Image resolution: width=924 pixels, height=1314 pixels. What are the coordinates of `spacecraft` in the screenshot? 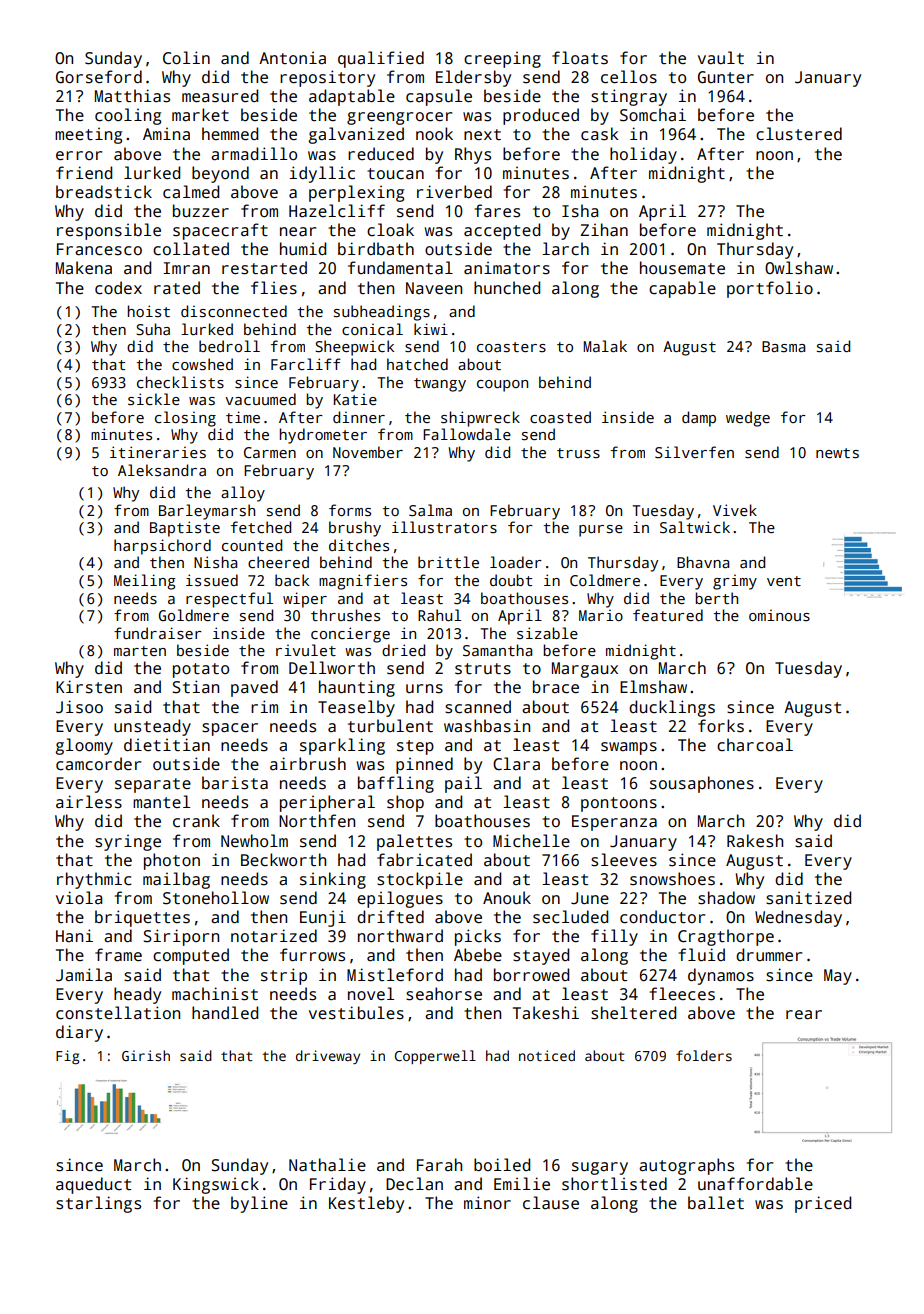 It's located at (220, 231).
